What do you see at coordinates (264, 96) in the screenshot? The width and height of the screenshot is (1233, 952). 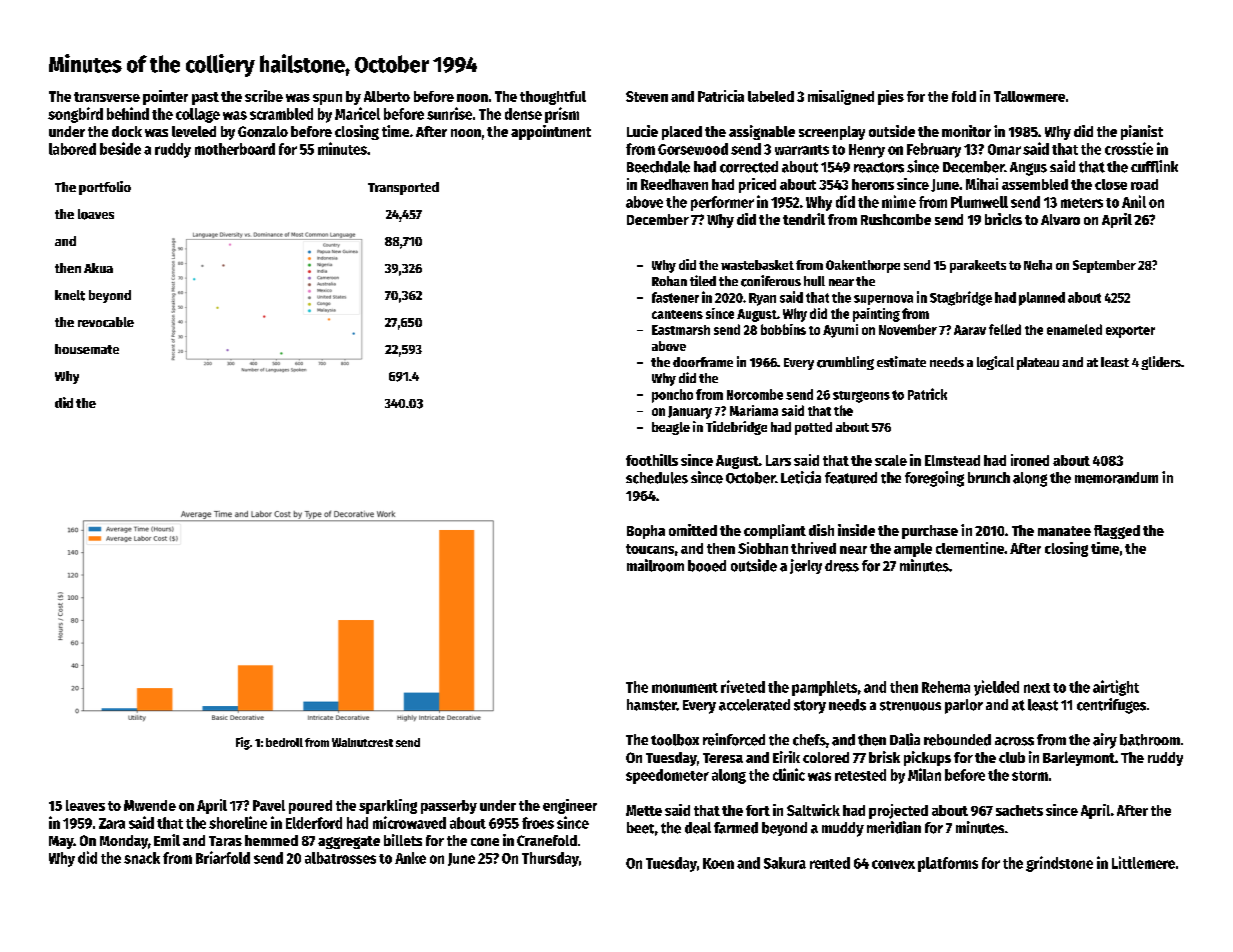 I see `scribe` at bounding box center [264, 96].
